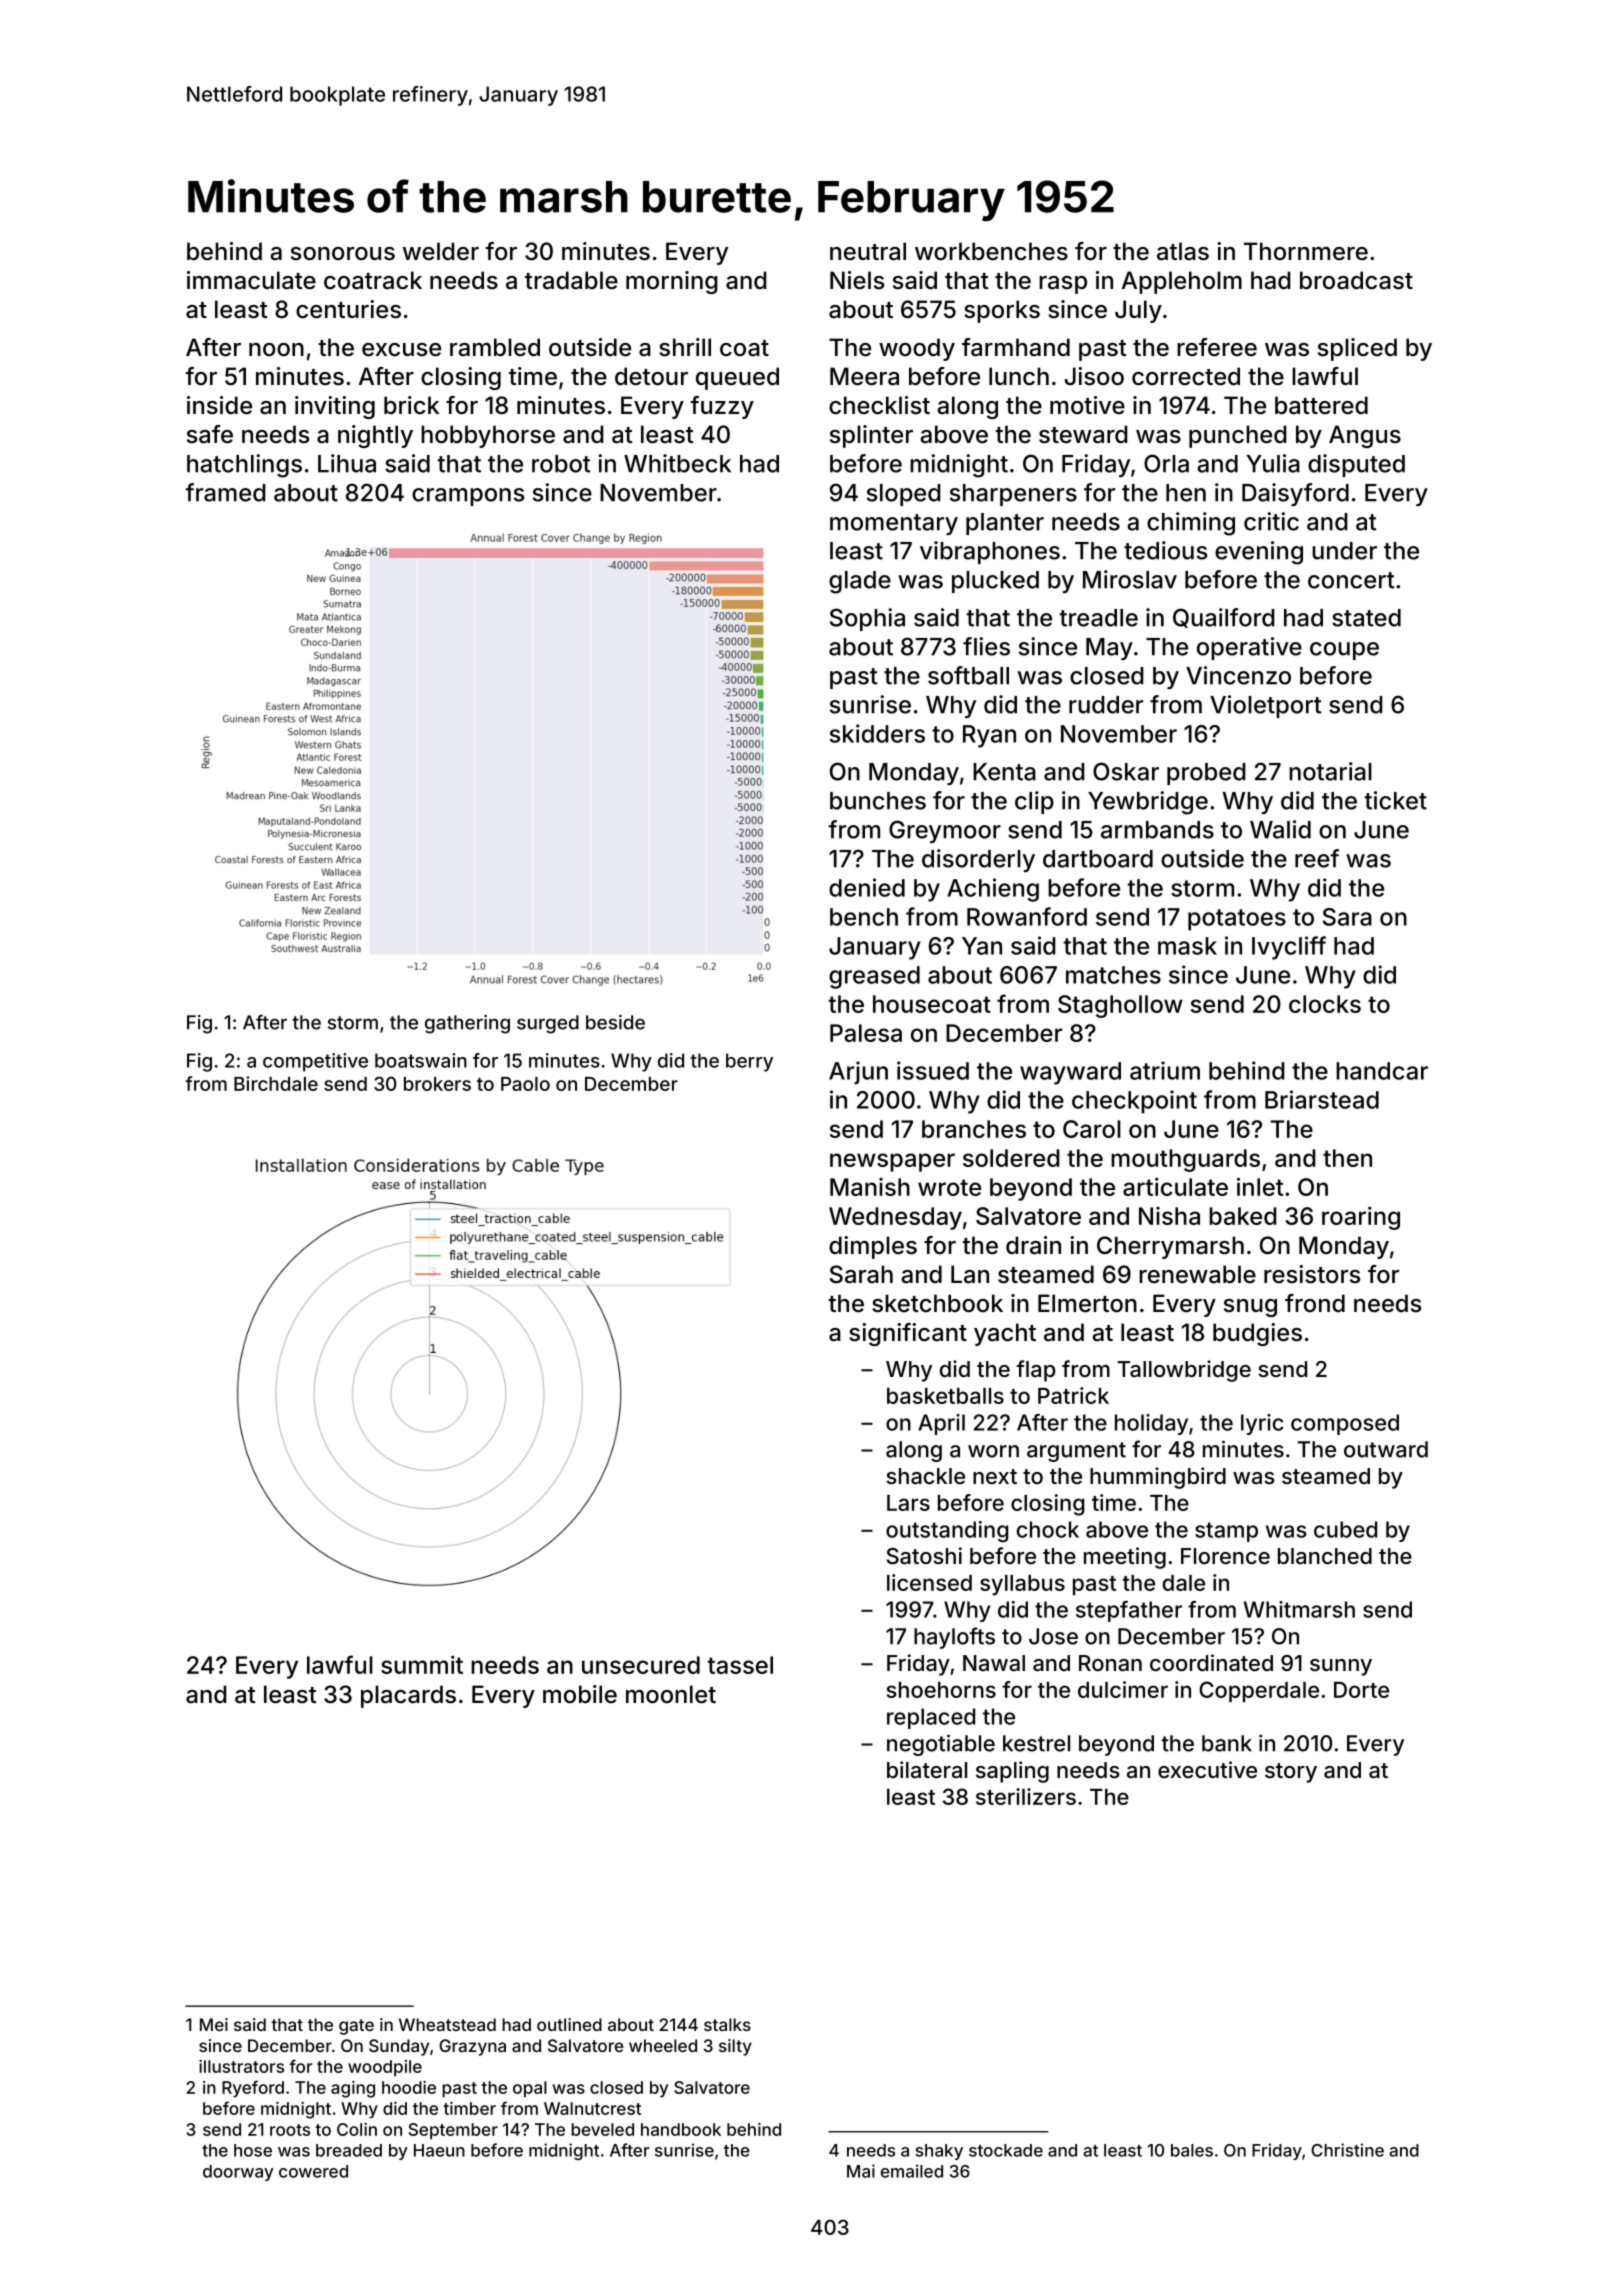  I want to click on handbook, so click(681, 2129).
